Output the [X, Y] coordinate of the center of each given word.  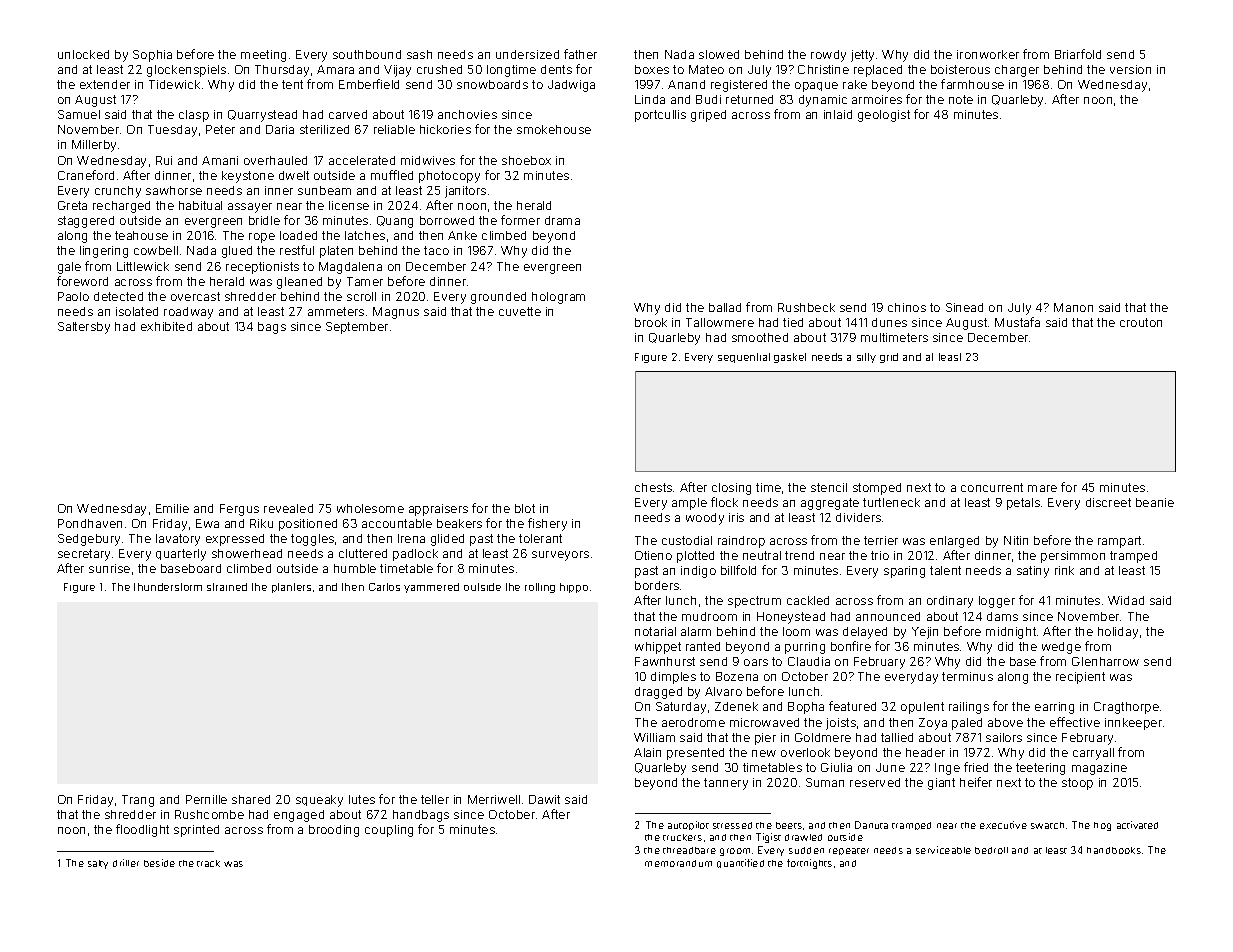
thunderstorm [168, 587]
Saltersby [84, 328]
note [961, 99]
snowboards [492, 84]
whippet [658, 648]
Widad [1126, 600]
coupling [389, 831]
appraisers [438, 510]
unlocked [83, 54]
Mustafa [1017, 322]
